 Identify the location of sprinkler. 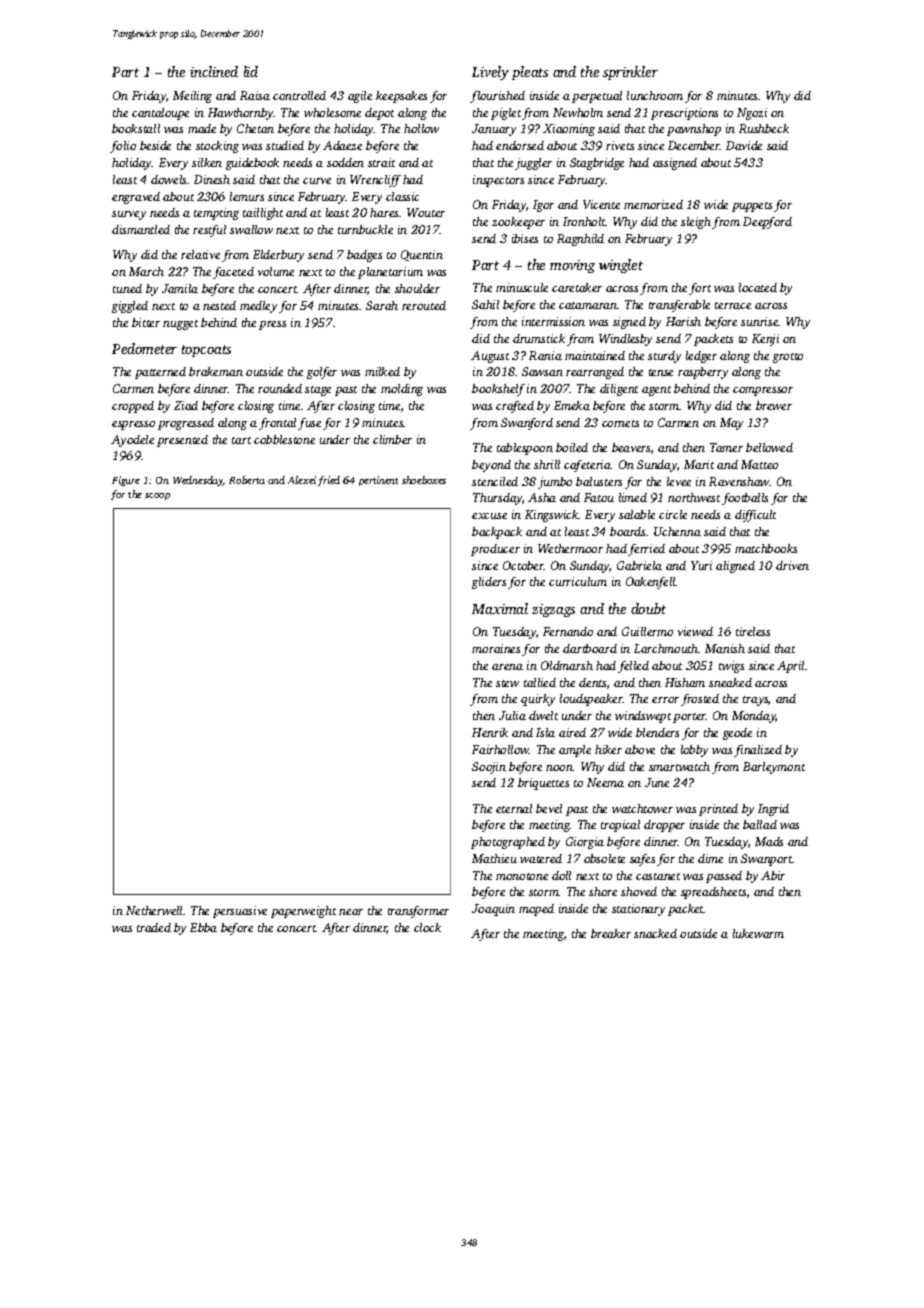
(630, 73).
